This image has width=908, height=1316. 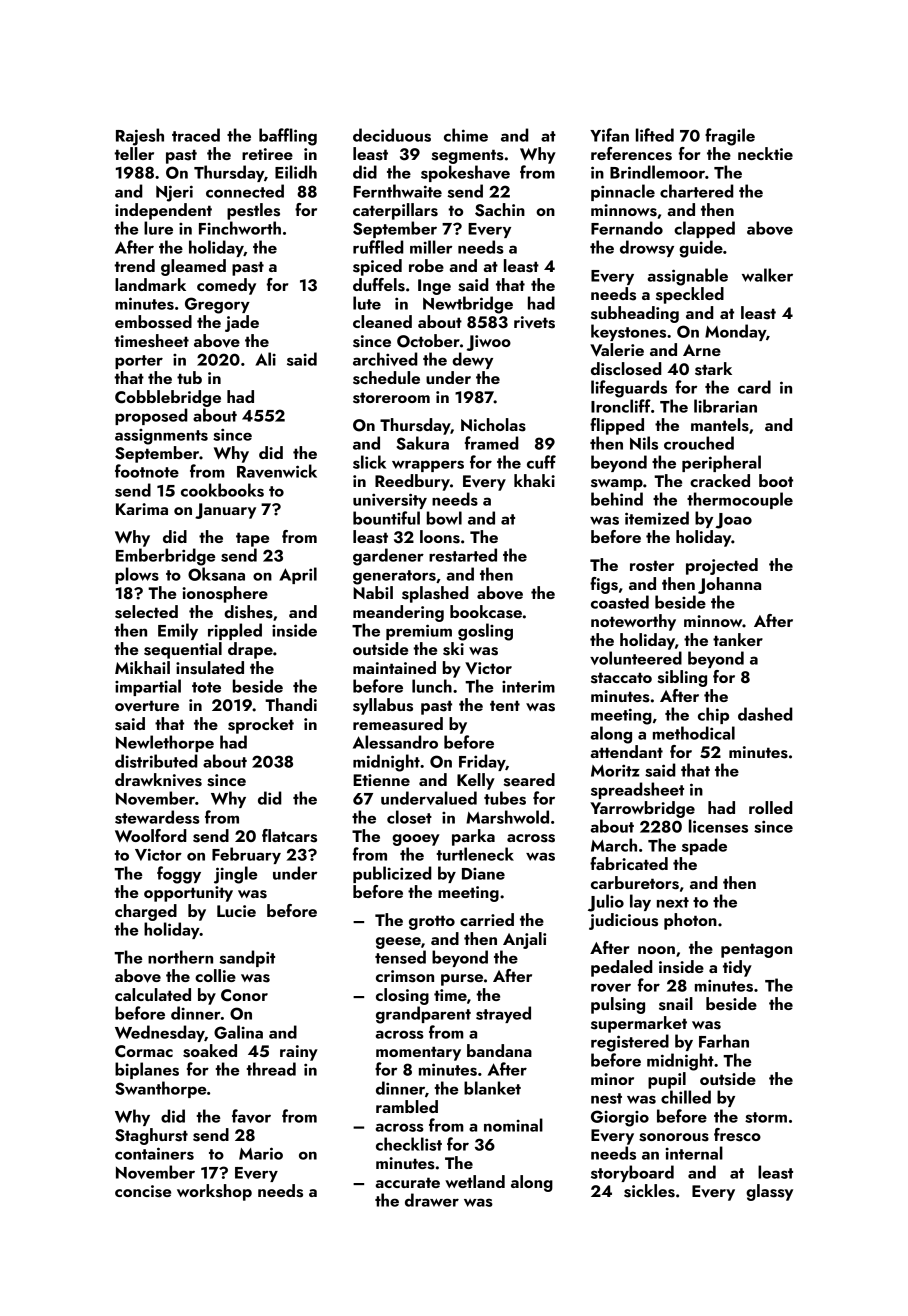 I want to click on khaki, so click(x=534, y=480).
